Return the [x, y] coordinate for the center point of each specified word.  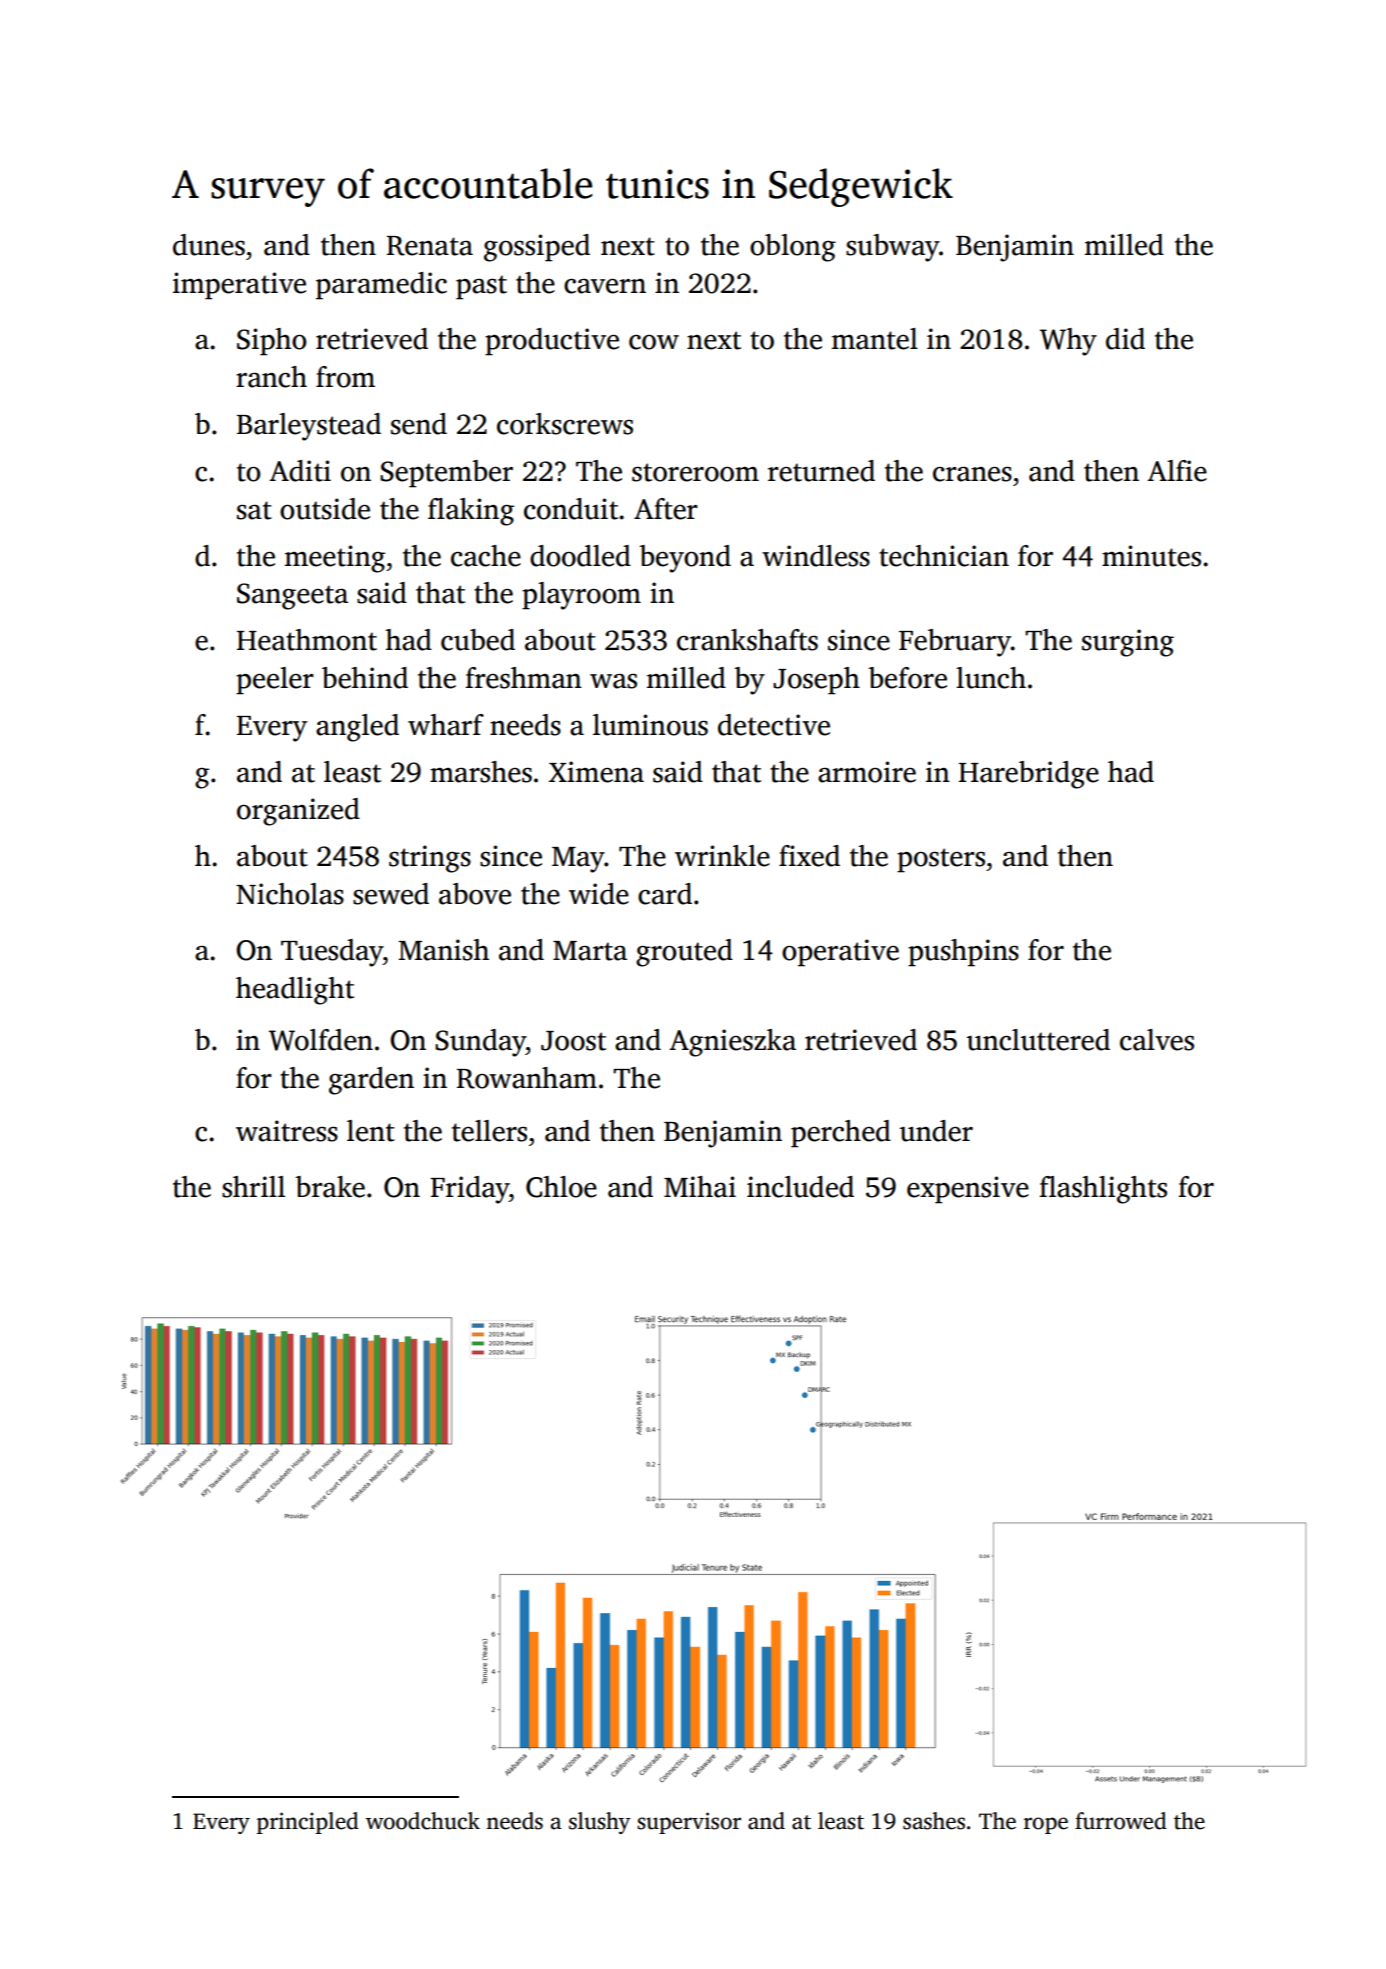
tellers [489, 1131]
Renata [430, 246]
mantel [875, 339]
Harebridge [1029, 775]
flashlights [1103, 1190]
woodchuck [423, 1821]
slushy [600, 1823]
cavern [605, 286]
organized [298, 812]
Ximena [596, 772]
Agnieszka [732, 1043]
